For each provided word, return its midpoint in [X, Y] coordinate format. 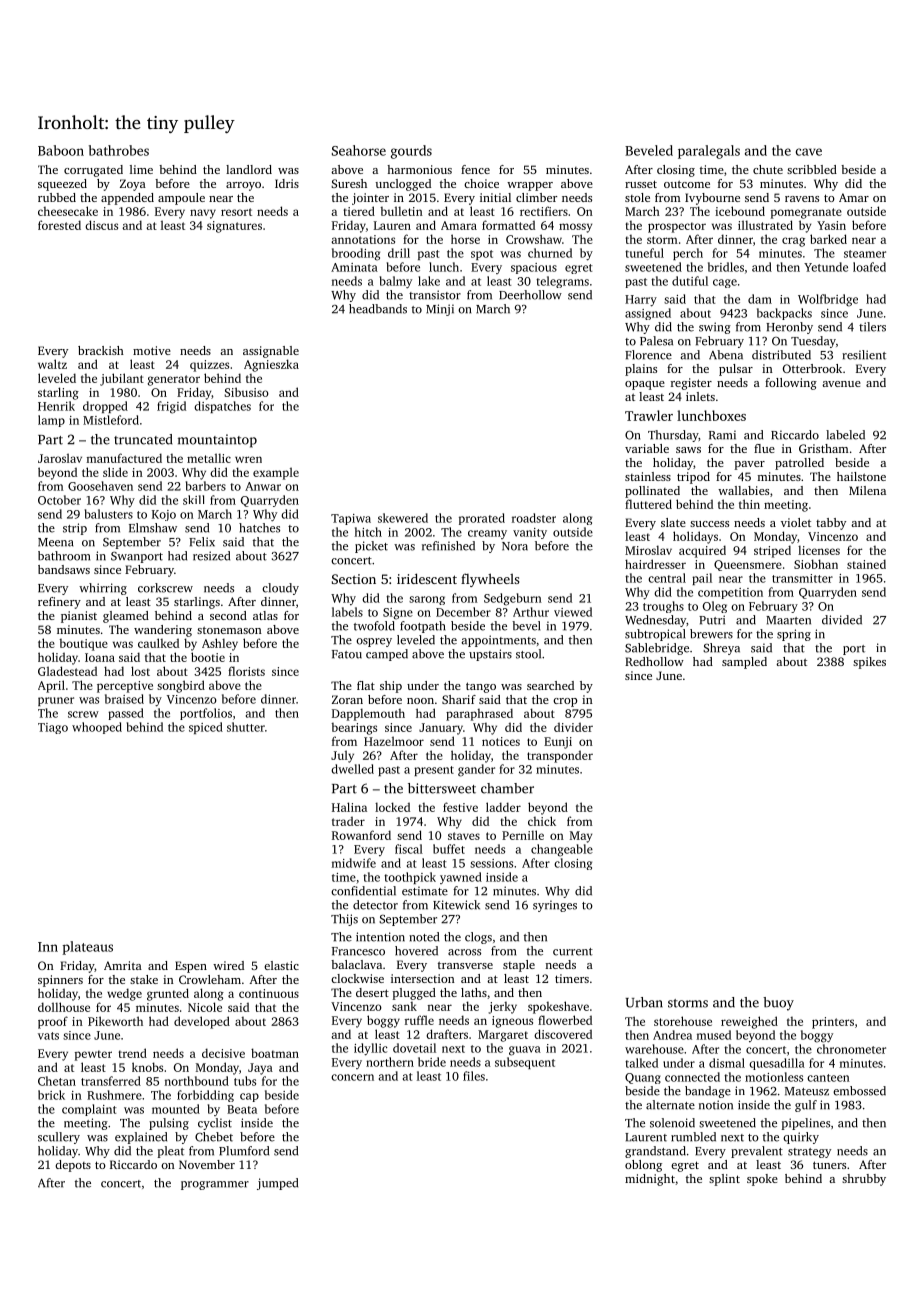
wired [228, 965]
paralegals [709, 152]
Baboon [61, 150]
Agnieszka [271, 365]
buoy [778, 1004]
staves [464, 836]
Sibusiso [246, 392]
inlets [700, 396]
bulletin [401, 211]
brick [51, 1095]
